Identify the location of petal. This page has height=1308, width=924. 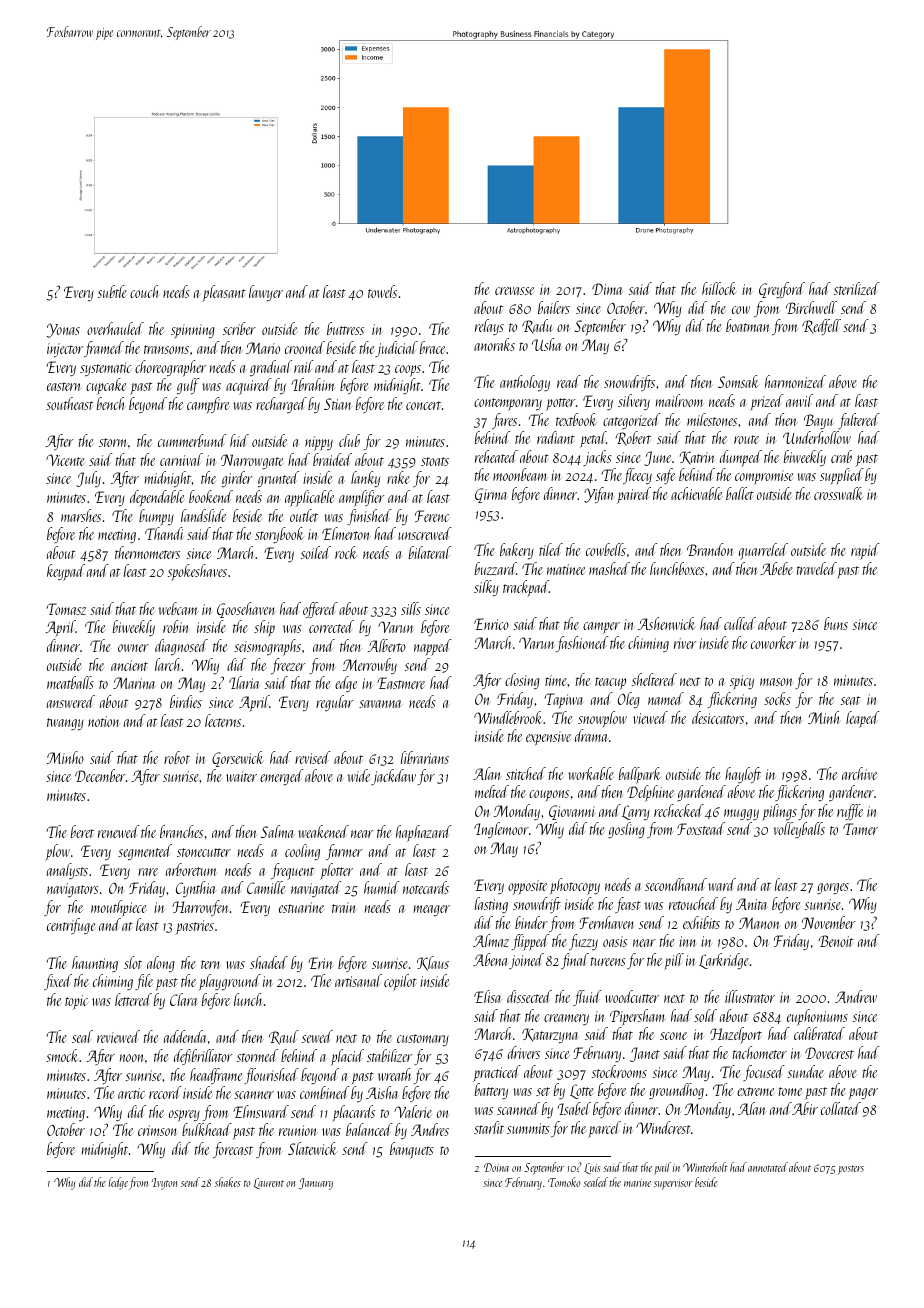
(593, 439).
